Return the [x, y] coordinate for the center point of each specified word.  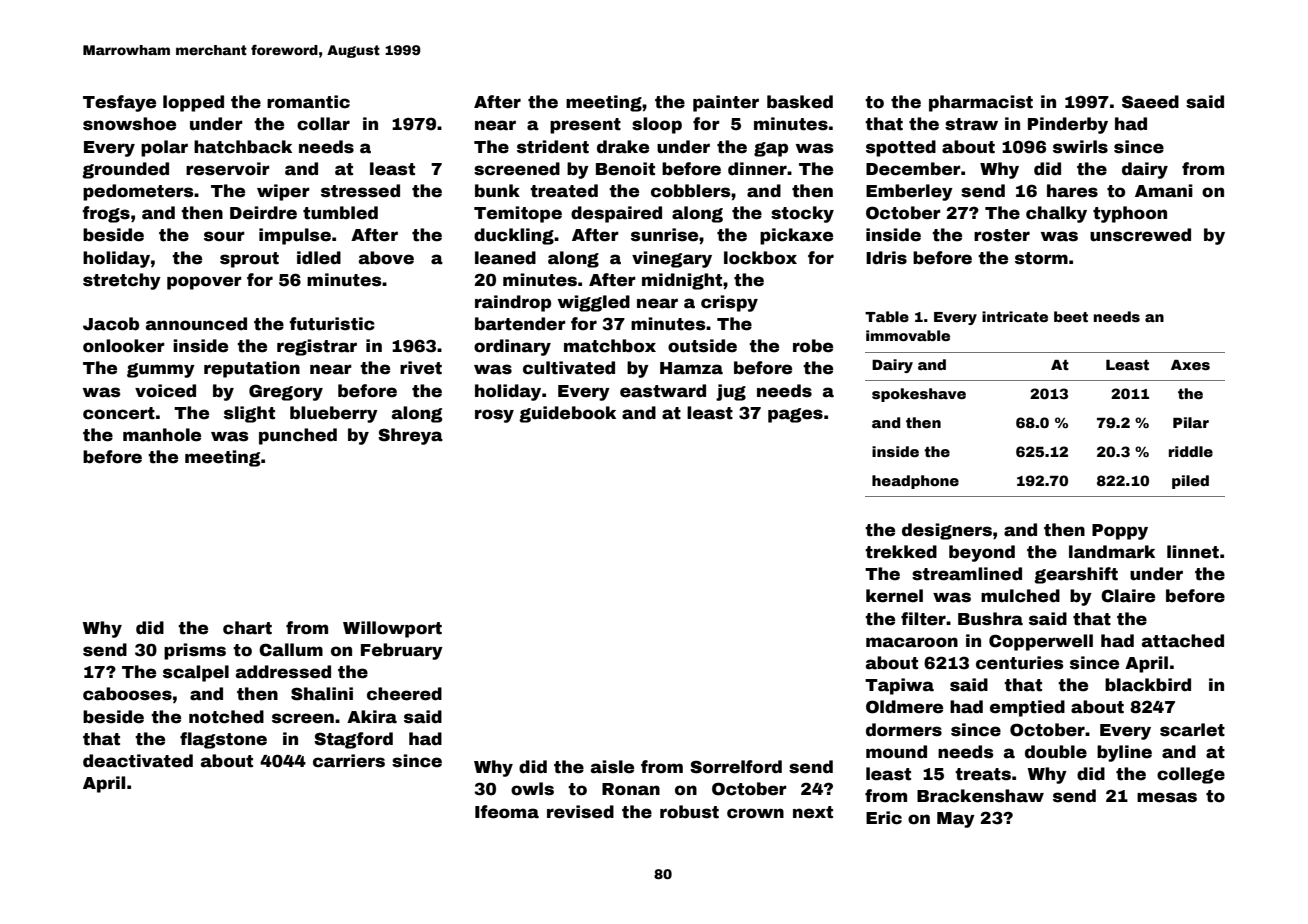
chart [247, 628]
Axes [1190, 365]
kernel [894, 596]
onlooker [124, 346]
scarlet [1192, 730]
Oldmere [904, 707]
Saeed [1150, 102]
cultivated [569, 368]
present [585, 126]
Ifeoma [507, 812]
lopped [193, 103]
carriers [349, 761]
